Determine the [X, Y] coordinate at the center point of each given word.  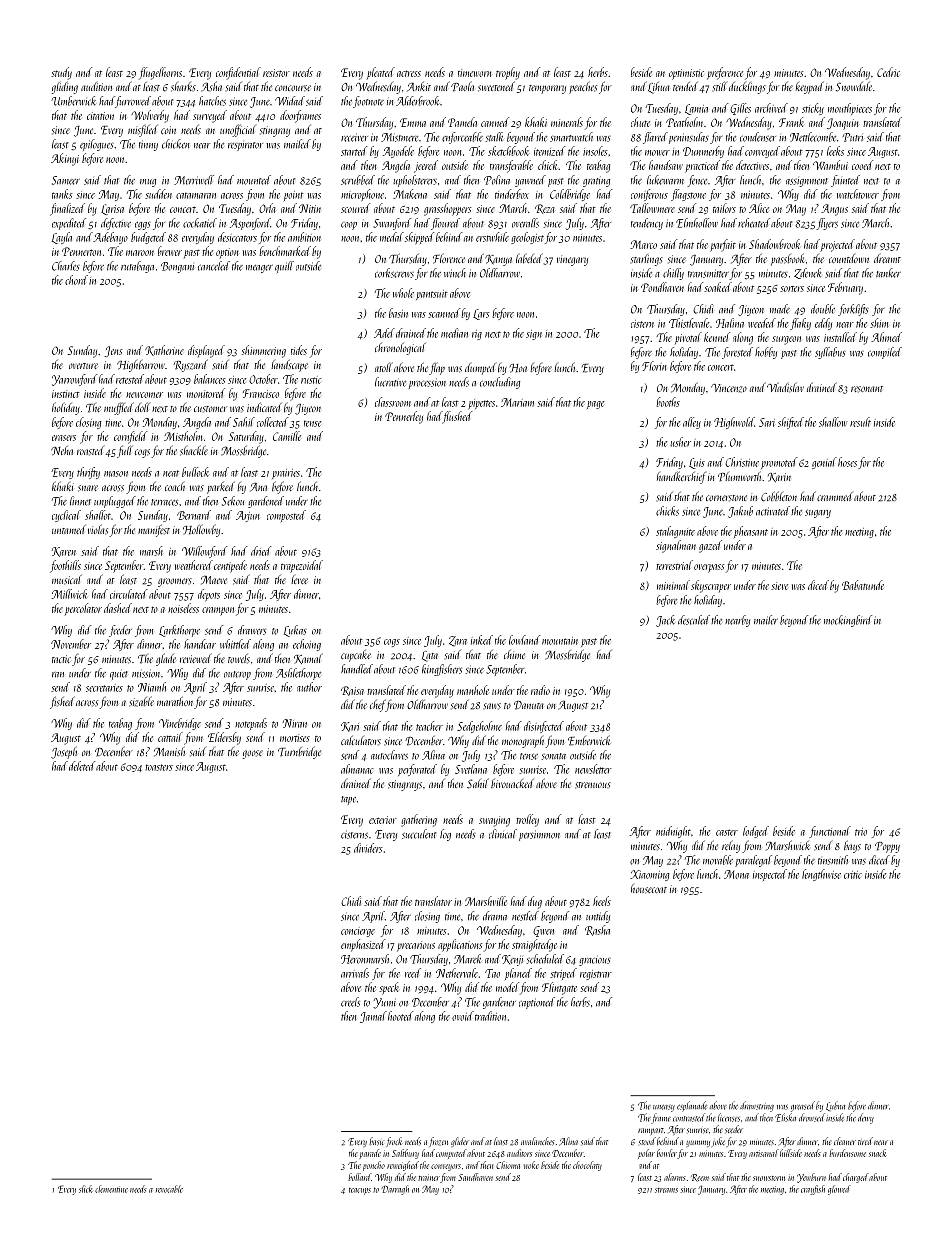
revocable [169, 1189]
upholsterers [415, 181]
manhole [473, 690]
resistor [276, 73]
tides [299, 350]
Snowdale [854, 87]
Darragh [395, 1190]
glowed [839, 1190]
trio [861, 832]
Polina [497, 180]
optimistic [686, 74]
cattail [170, 737]
